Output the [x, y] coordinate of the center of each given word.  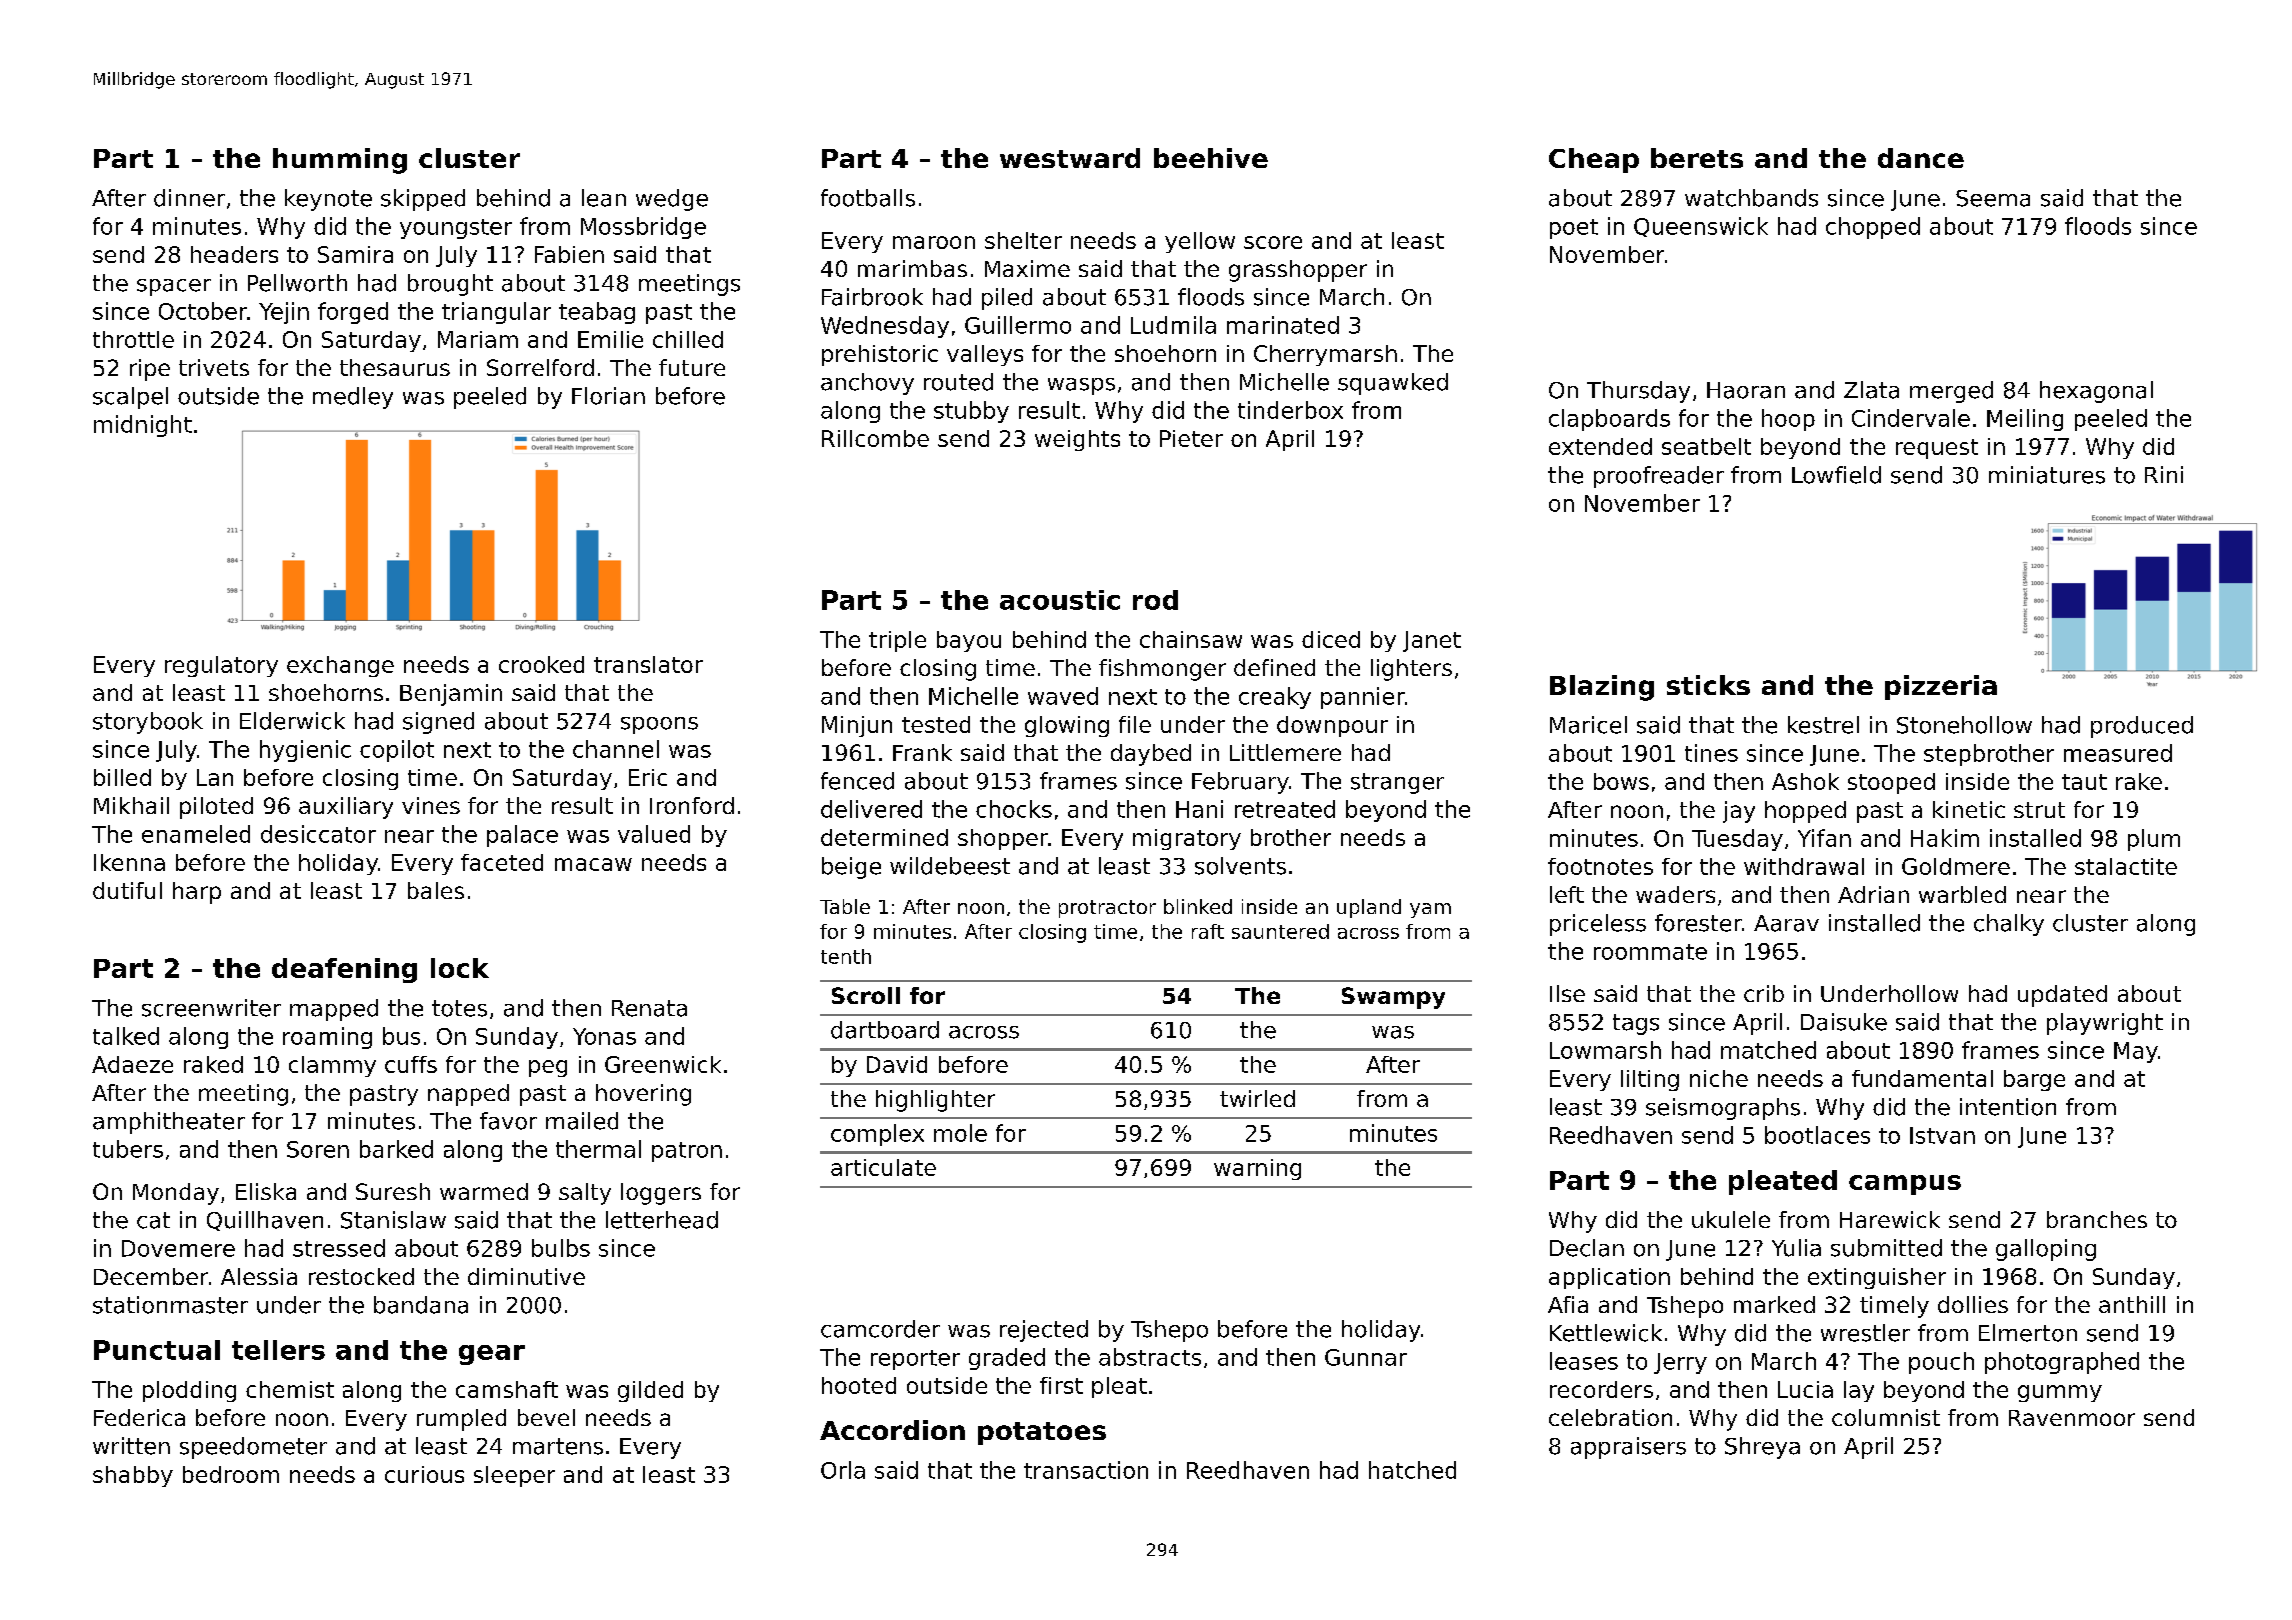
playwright [2105, 1024]
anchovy [867, 384]
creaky [1275, 698]
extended [1600, 446]
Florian [608, 396]
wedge [672, 200]
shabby [133, 1476]
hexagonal [2096, 392]
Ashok [1805, 781]
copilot [397, 751]
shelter [1023, 240]
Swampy [1393, 998]
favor [508, 1121]
